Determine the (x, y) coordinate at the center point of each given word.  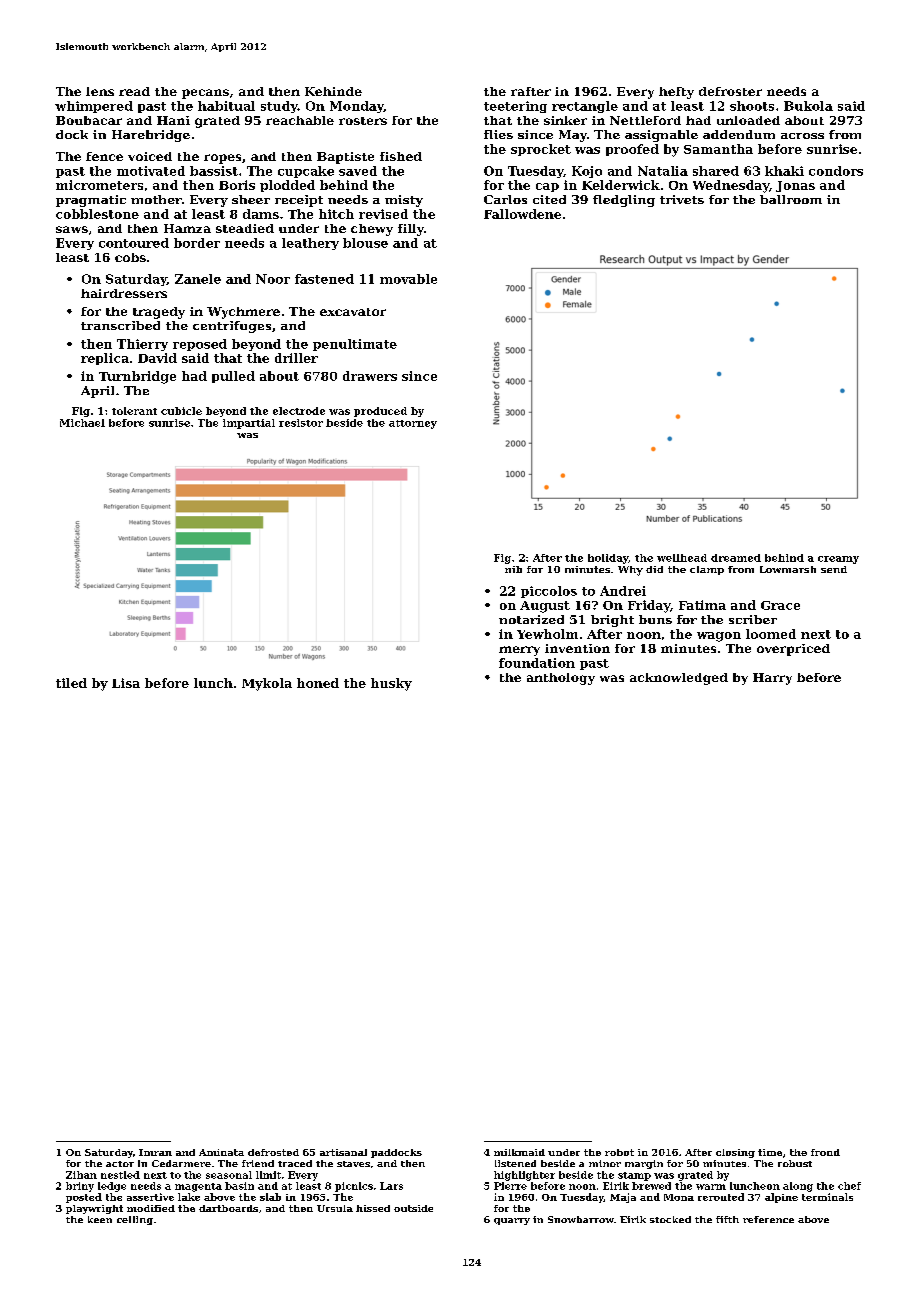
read (134, 91)
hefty (676, 93)
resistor (301, 423)
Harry (772, 679)
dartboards (228, 1208)
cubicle (181, 411)
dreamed (736, 558)
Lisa (126, 683)
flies (498, 134)
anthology (561, 679)
